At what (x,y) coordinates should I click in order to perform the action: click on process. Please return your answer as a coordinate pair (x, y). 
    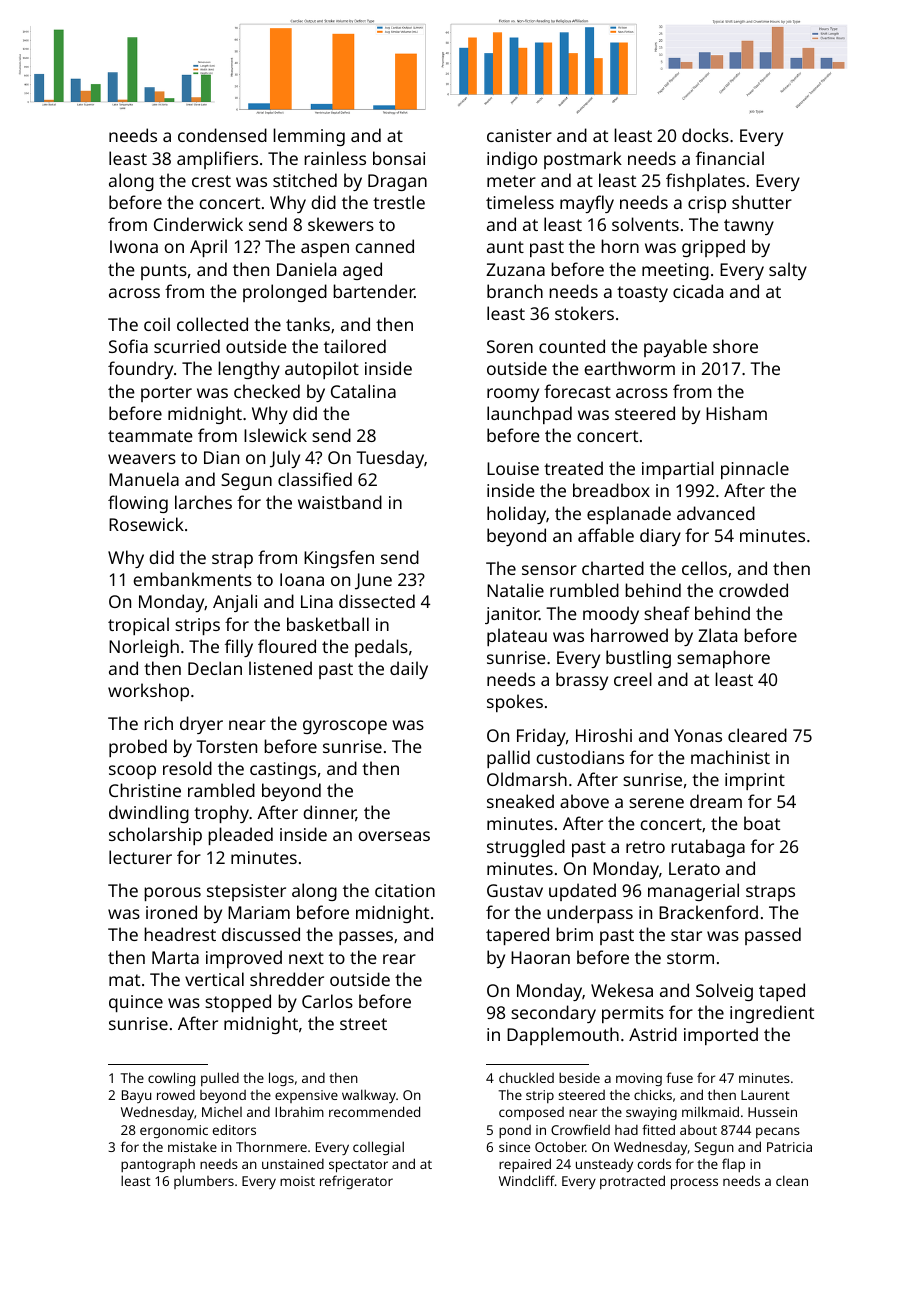
    Looking at the image, I should click on (694, 1184).
